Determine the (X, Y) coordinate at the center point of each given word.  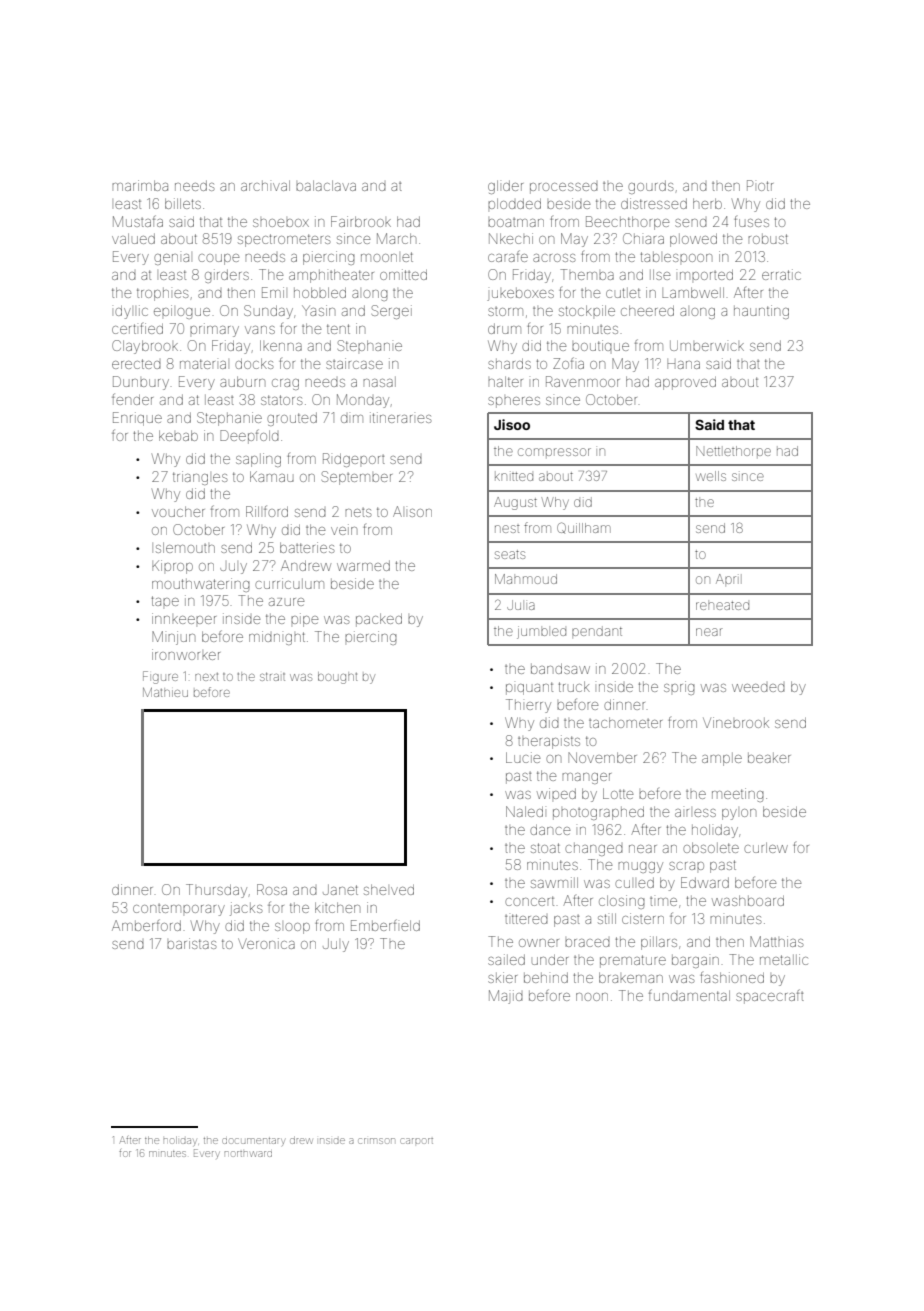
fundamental (689, 995)
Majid (506, 997)
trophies (162, 294)
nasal (379, 382)
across (554, 258)
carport (416, 1141)
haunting (761, 312)
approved (685, 383)
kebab (178, 435)
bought (337, 678)
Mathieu (165, 692)
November (602, 757)
